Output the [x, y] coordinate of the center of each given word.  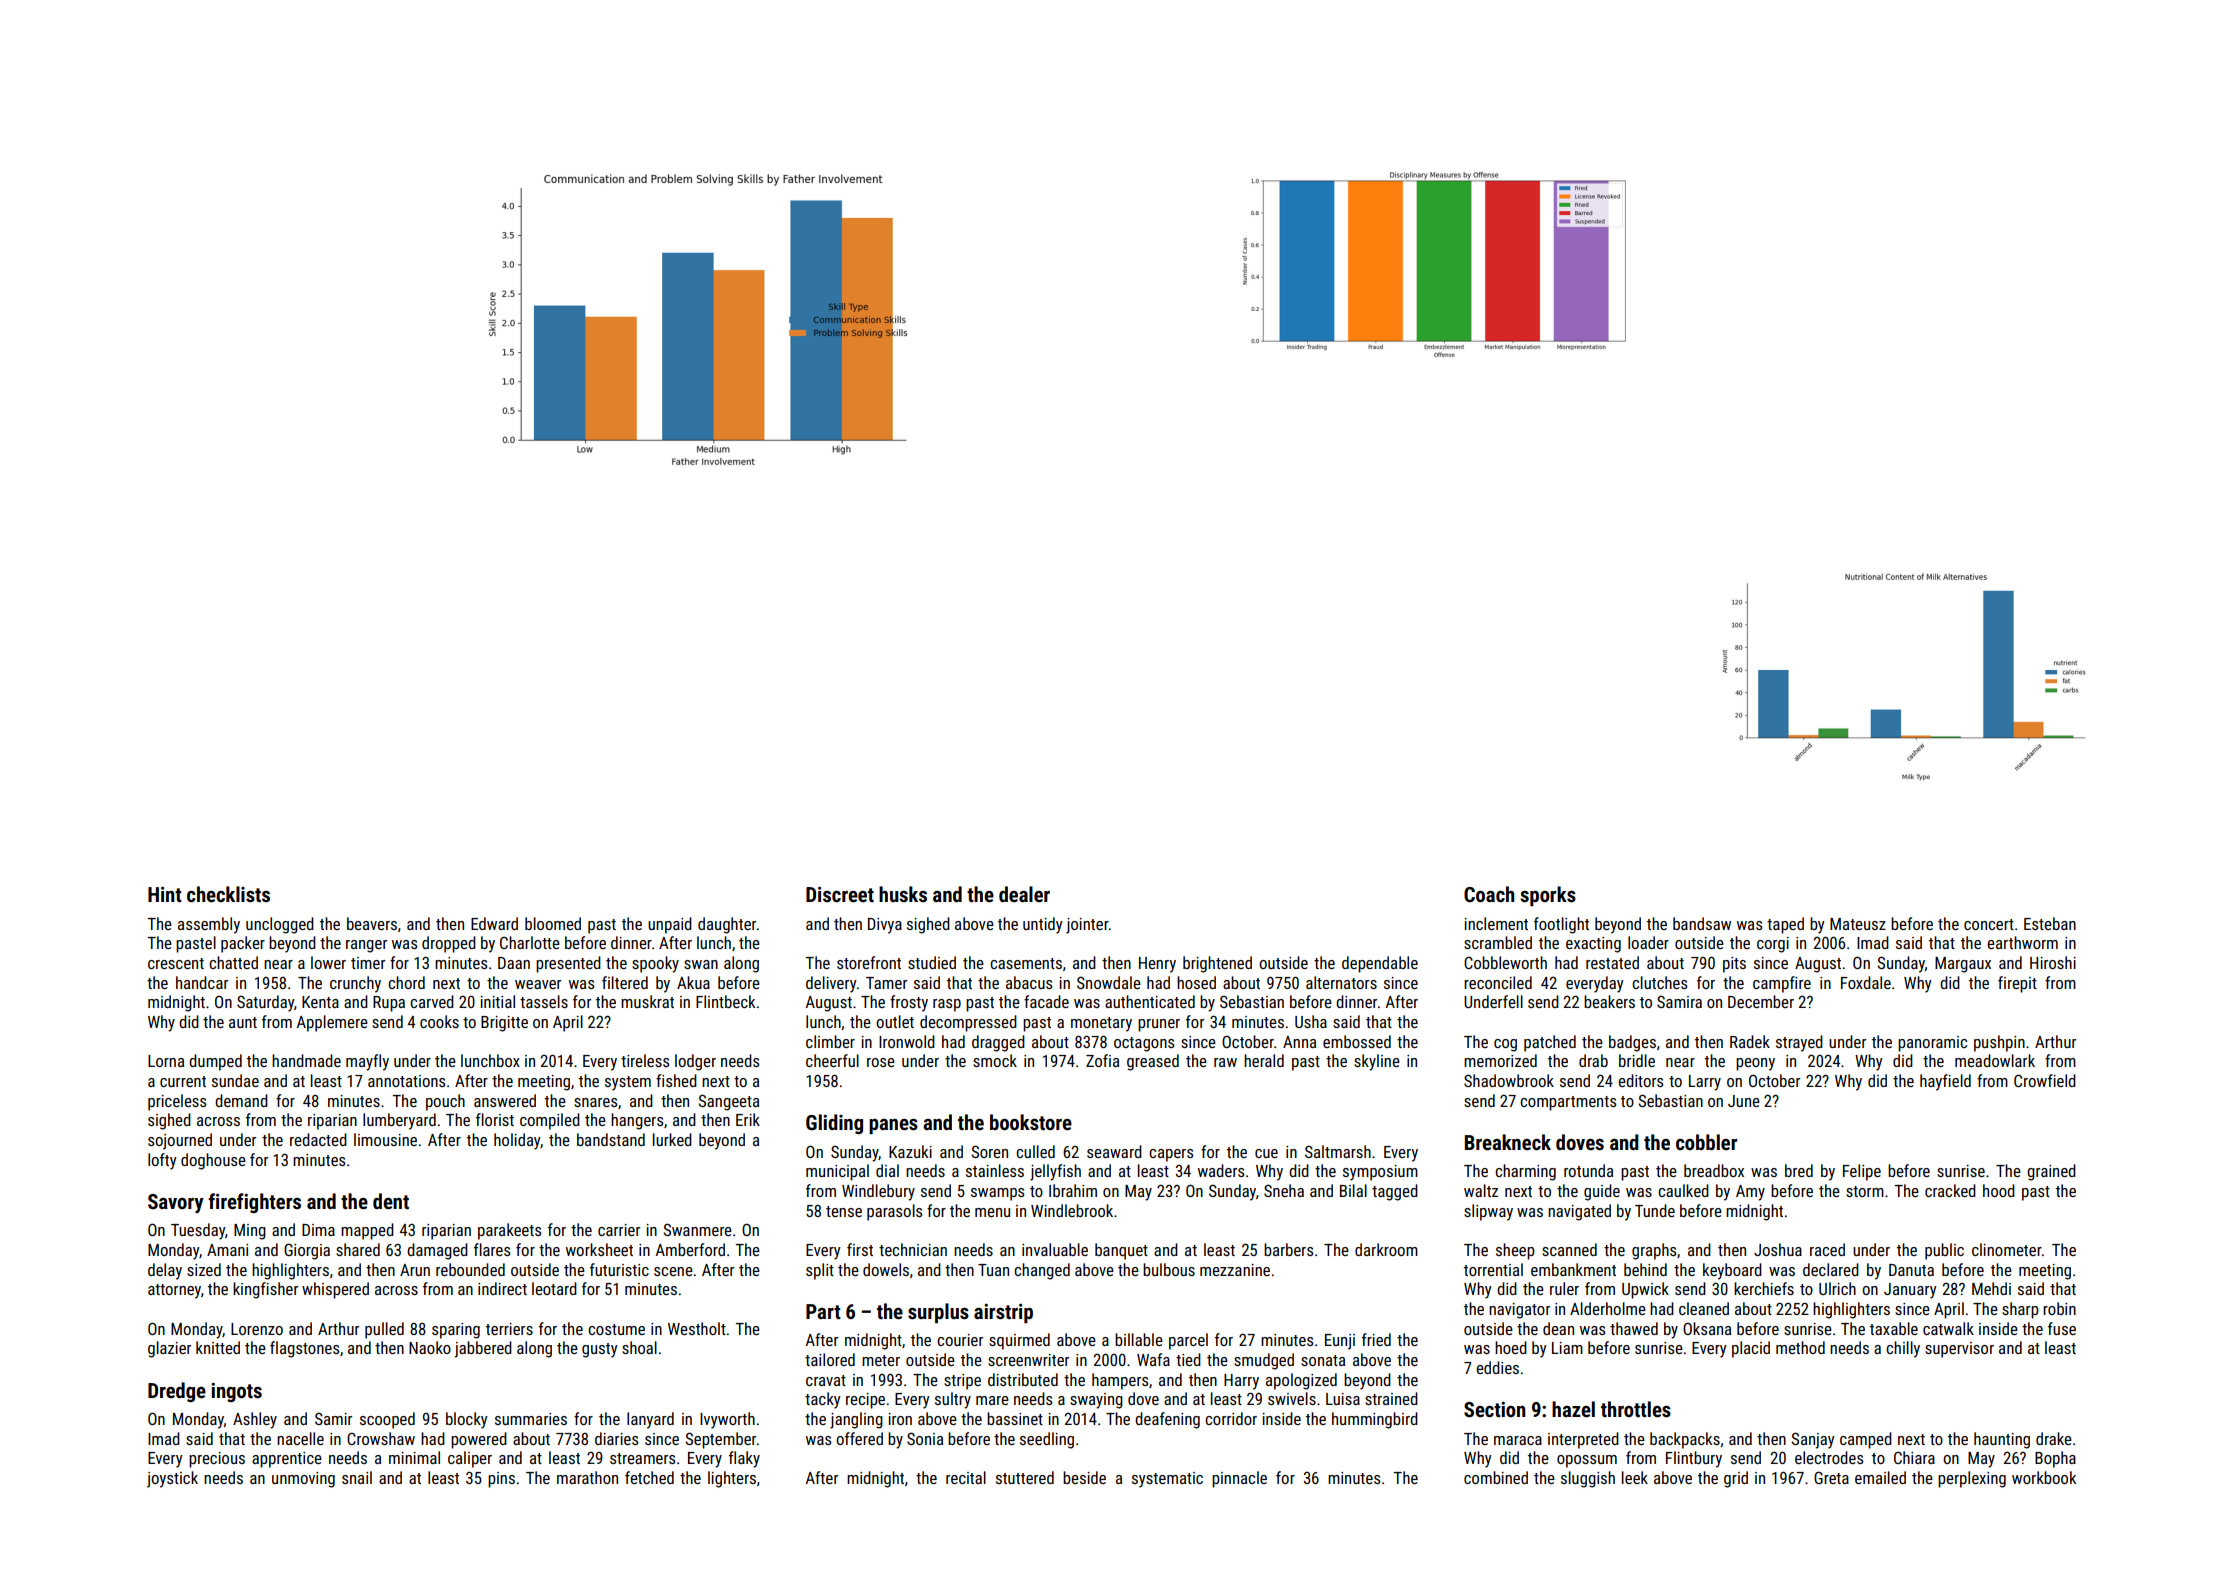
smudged [1264, 1361]
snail [357, 1477]
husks [903, 894]
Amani [227, 1250]
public [1944, 1251]
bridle [1637, 1060]
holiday [517, 1141]
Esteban [2050, 923]
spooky [655, 964]
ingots [236, 1392]
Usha [1311, 1021]
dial [887, 1170]
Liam [1567, 1348]
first [860, 1249]
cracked [1950, 1190]
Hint [165, 894]
